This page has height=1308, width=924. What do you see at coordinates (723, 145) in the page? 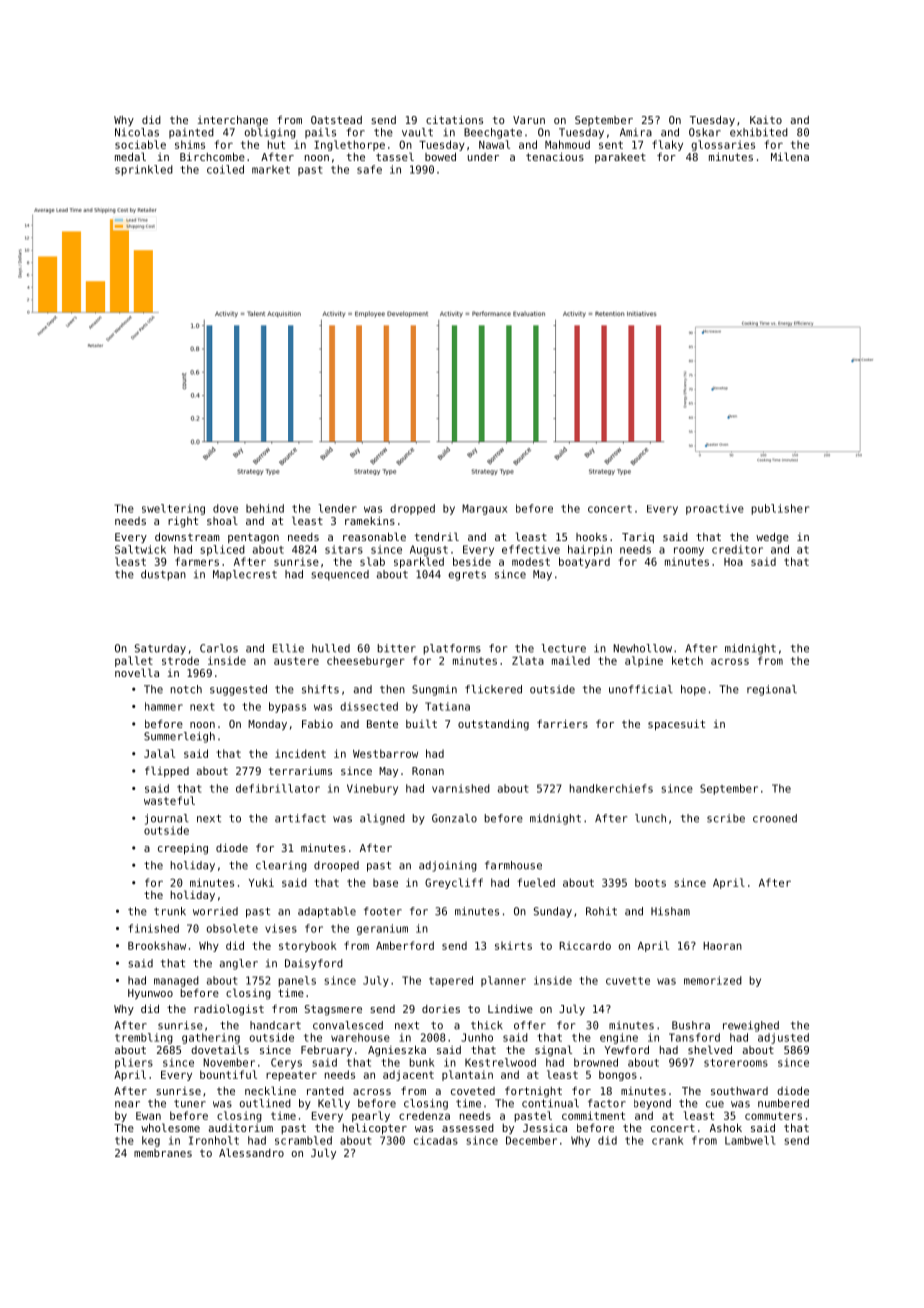
I see `glossaries` at bounding box center [723, 145].
